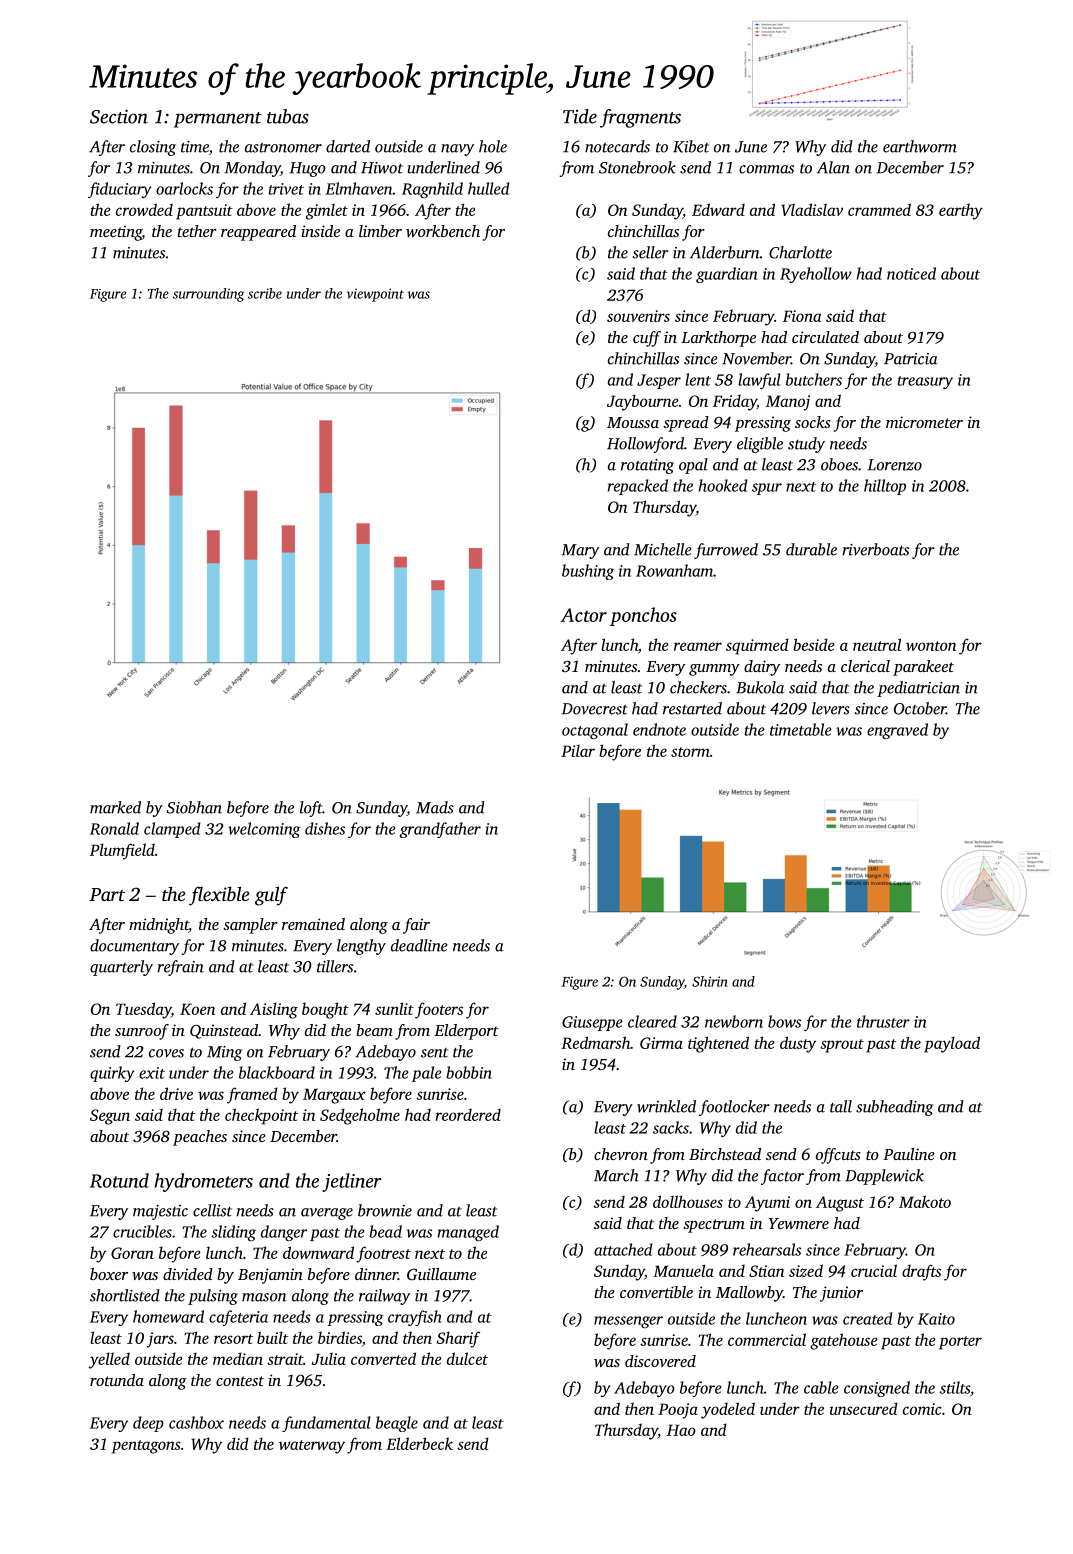  I want to click on earthy, so click(961, 211).
